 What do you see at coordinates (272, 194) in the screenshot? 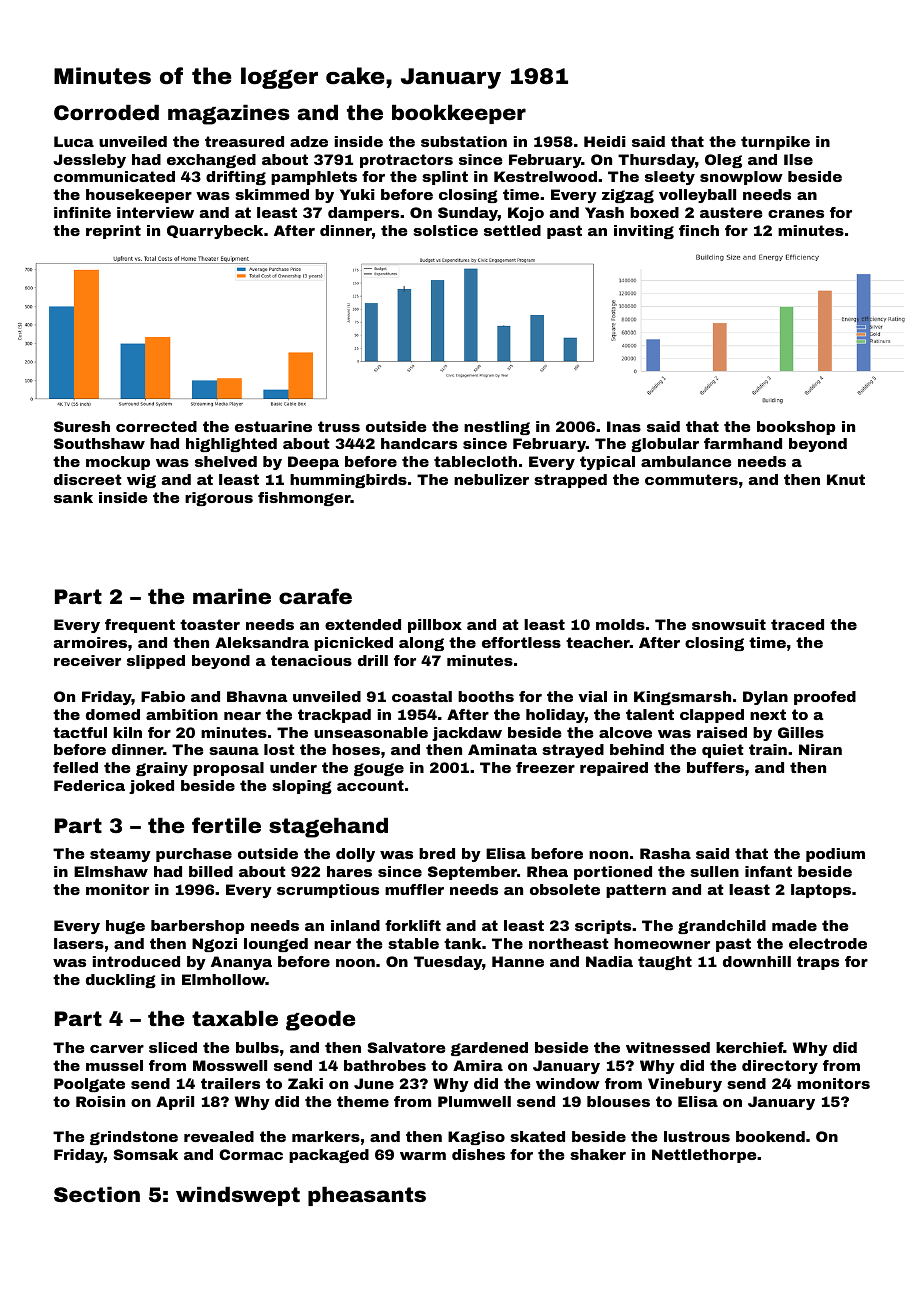
I see `skimmed` at bounding box center [272, 194].
